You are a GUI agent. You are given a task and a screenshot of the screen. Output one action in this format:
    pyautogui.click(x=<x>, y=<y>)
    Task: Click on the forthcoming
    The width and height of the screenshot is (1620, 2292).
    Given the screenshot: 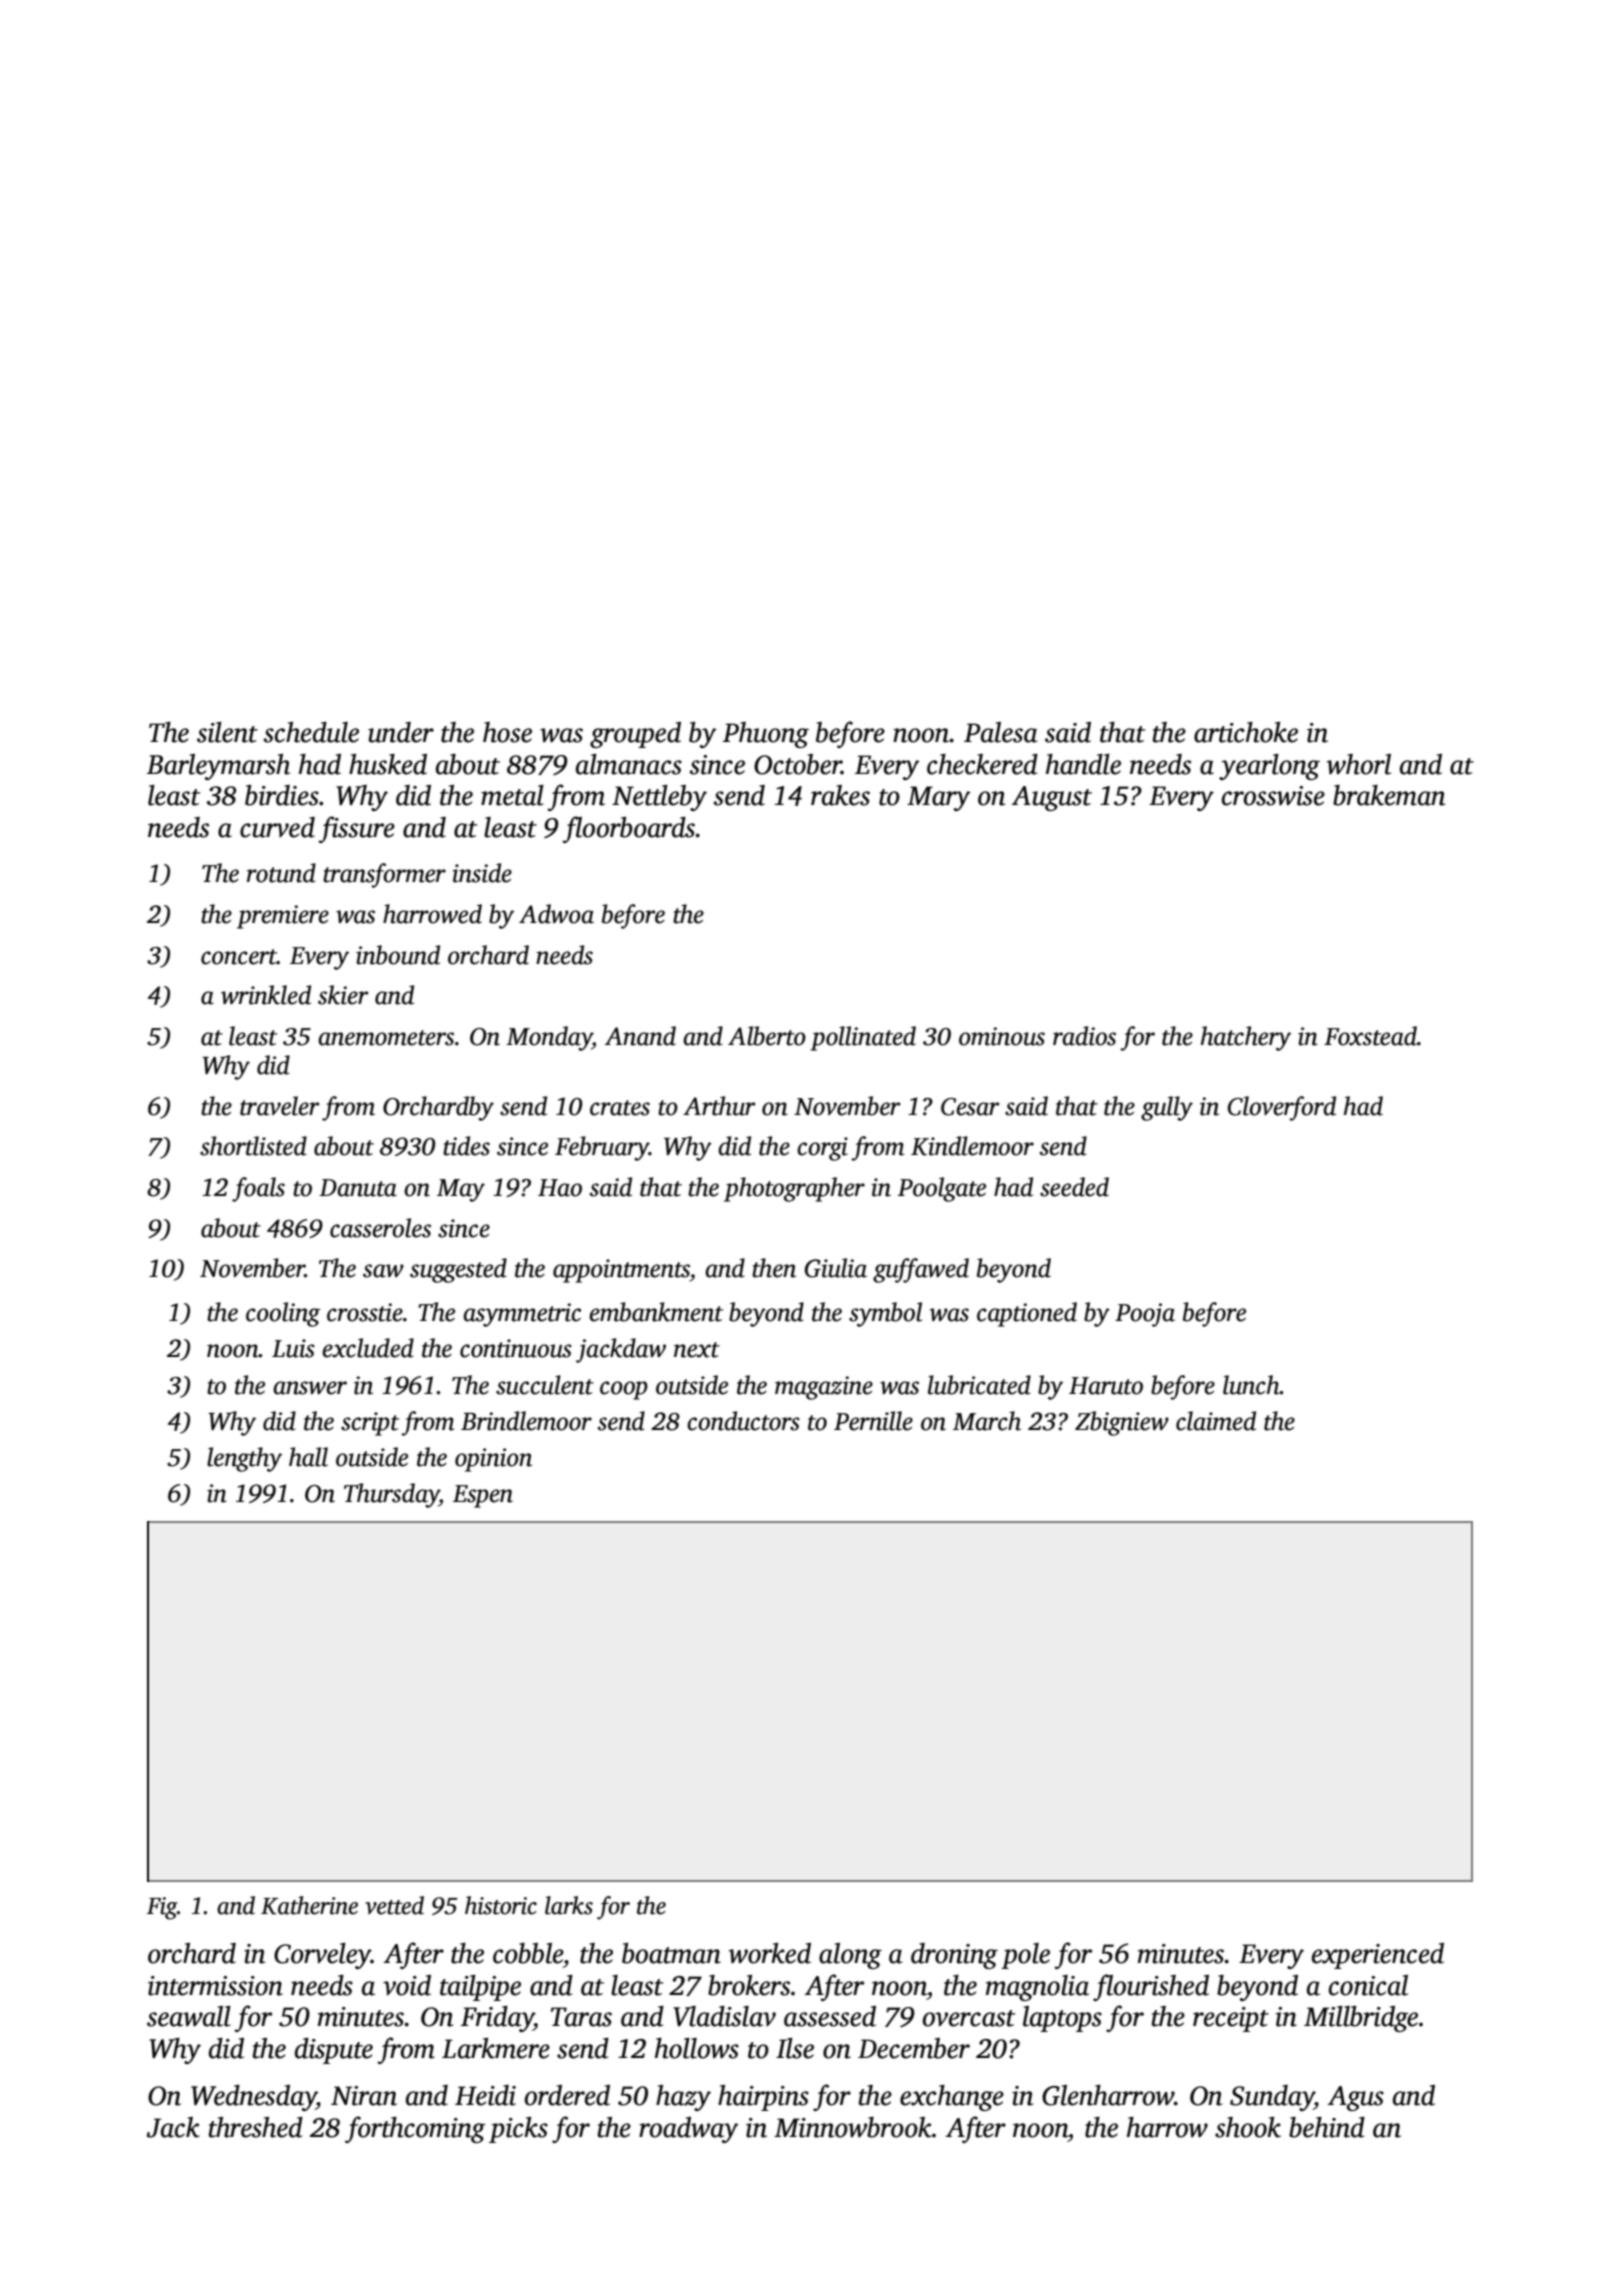 What is the action you would take?
    pyautogui.click(x=415, y=2129)
